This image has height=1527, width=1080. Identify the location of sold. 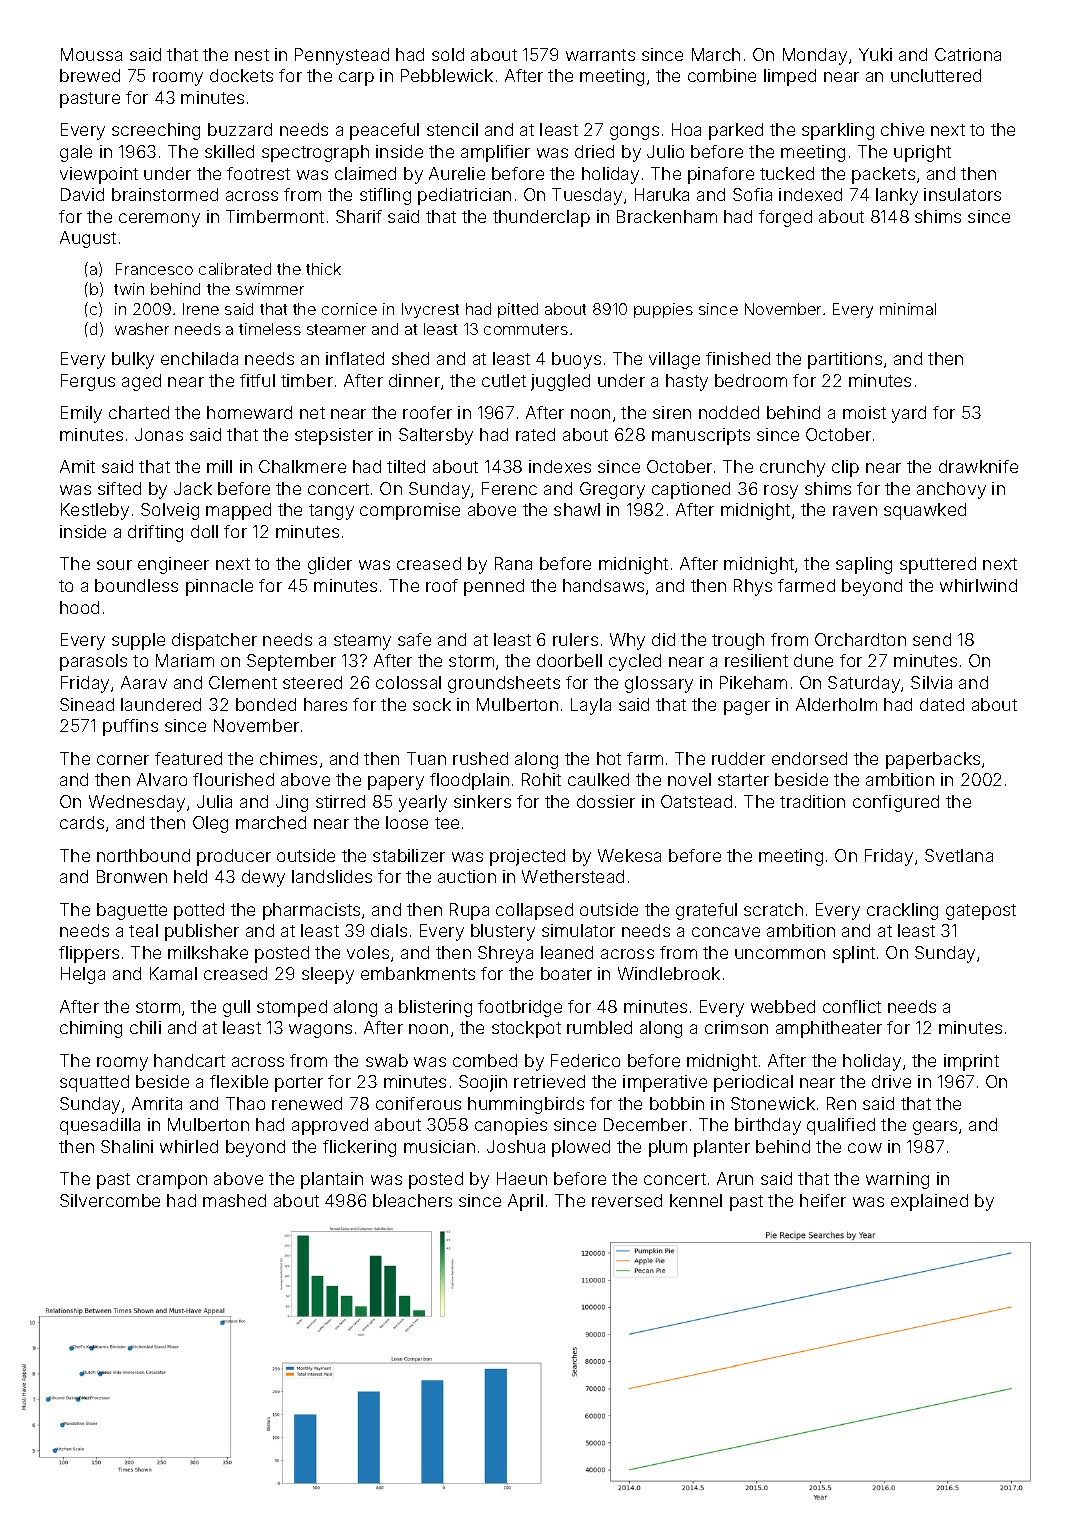
(448, 54).
